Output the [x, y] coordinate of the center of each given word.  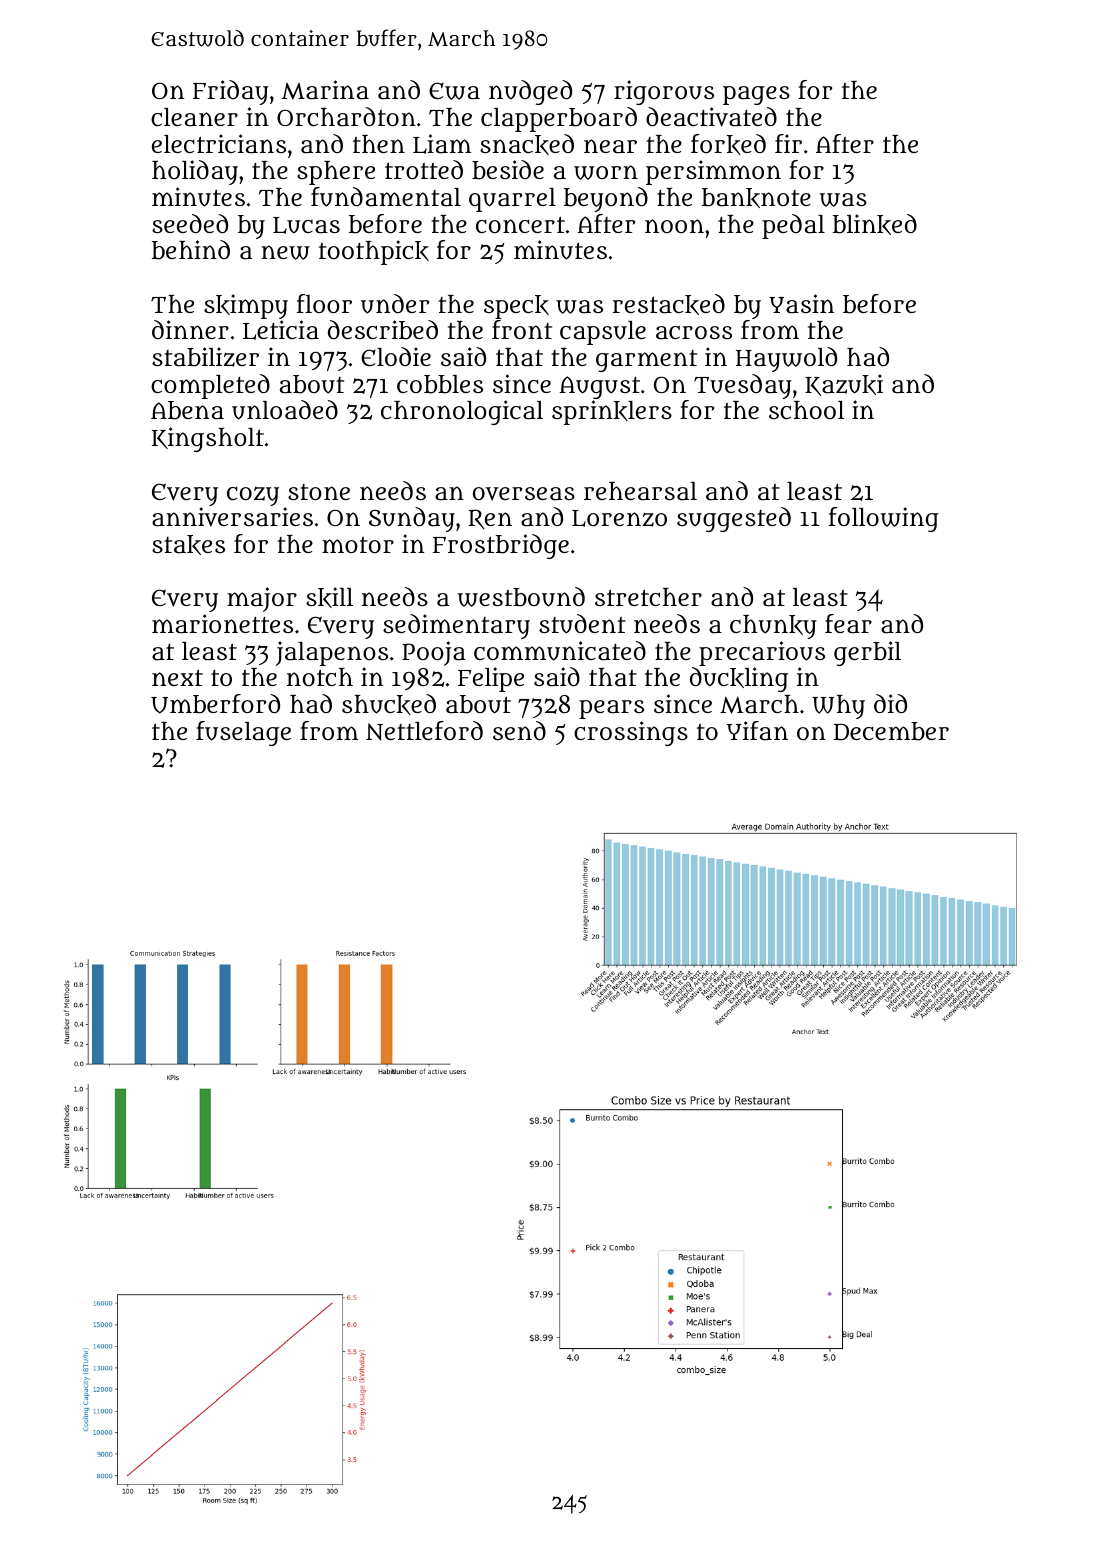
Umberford [215, 704]
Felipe [491, 679]
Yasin [801, 304]
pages [756, 95]
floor [324, 303]
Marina [325, 90]
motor [358, 545]
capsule [603, 333]
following [884, 519]
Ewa [454, 91]
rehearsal [640, 491]
